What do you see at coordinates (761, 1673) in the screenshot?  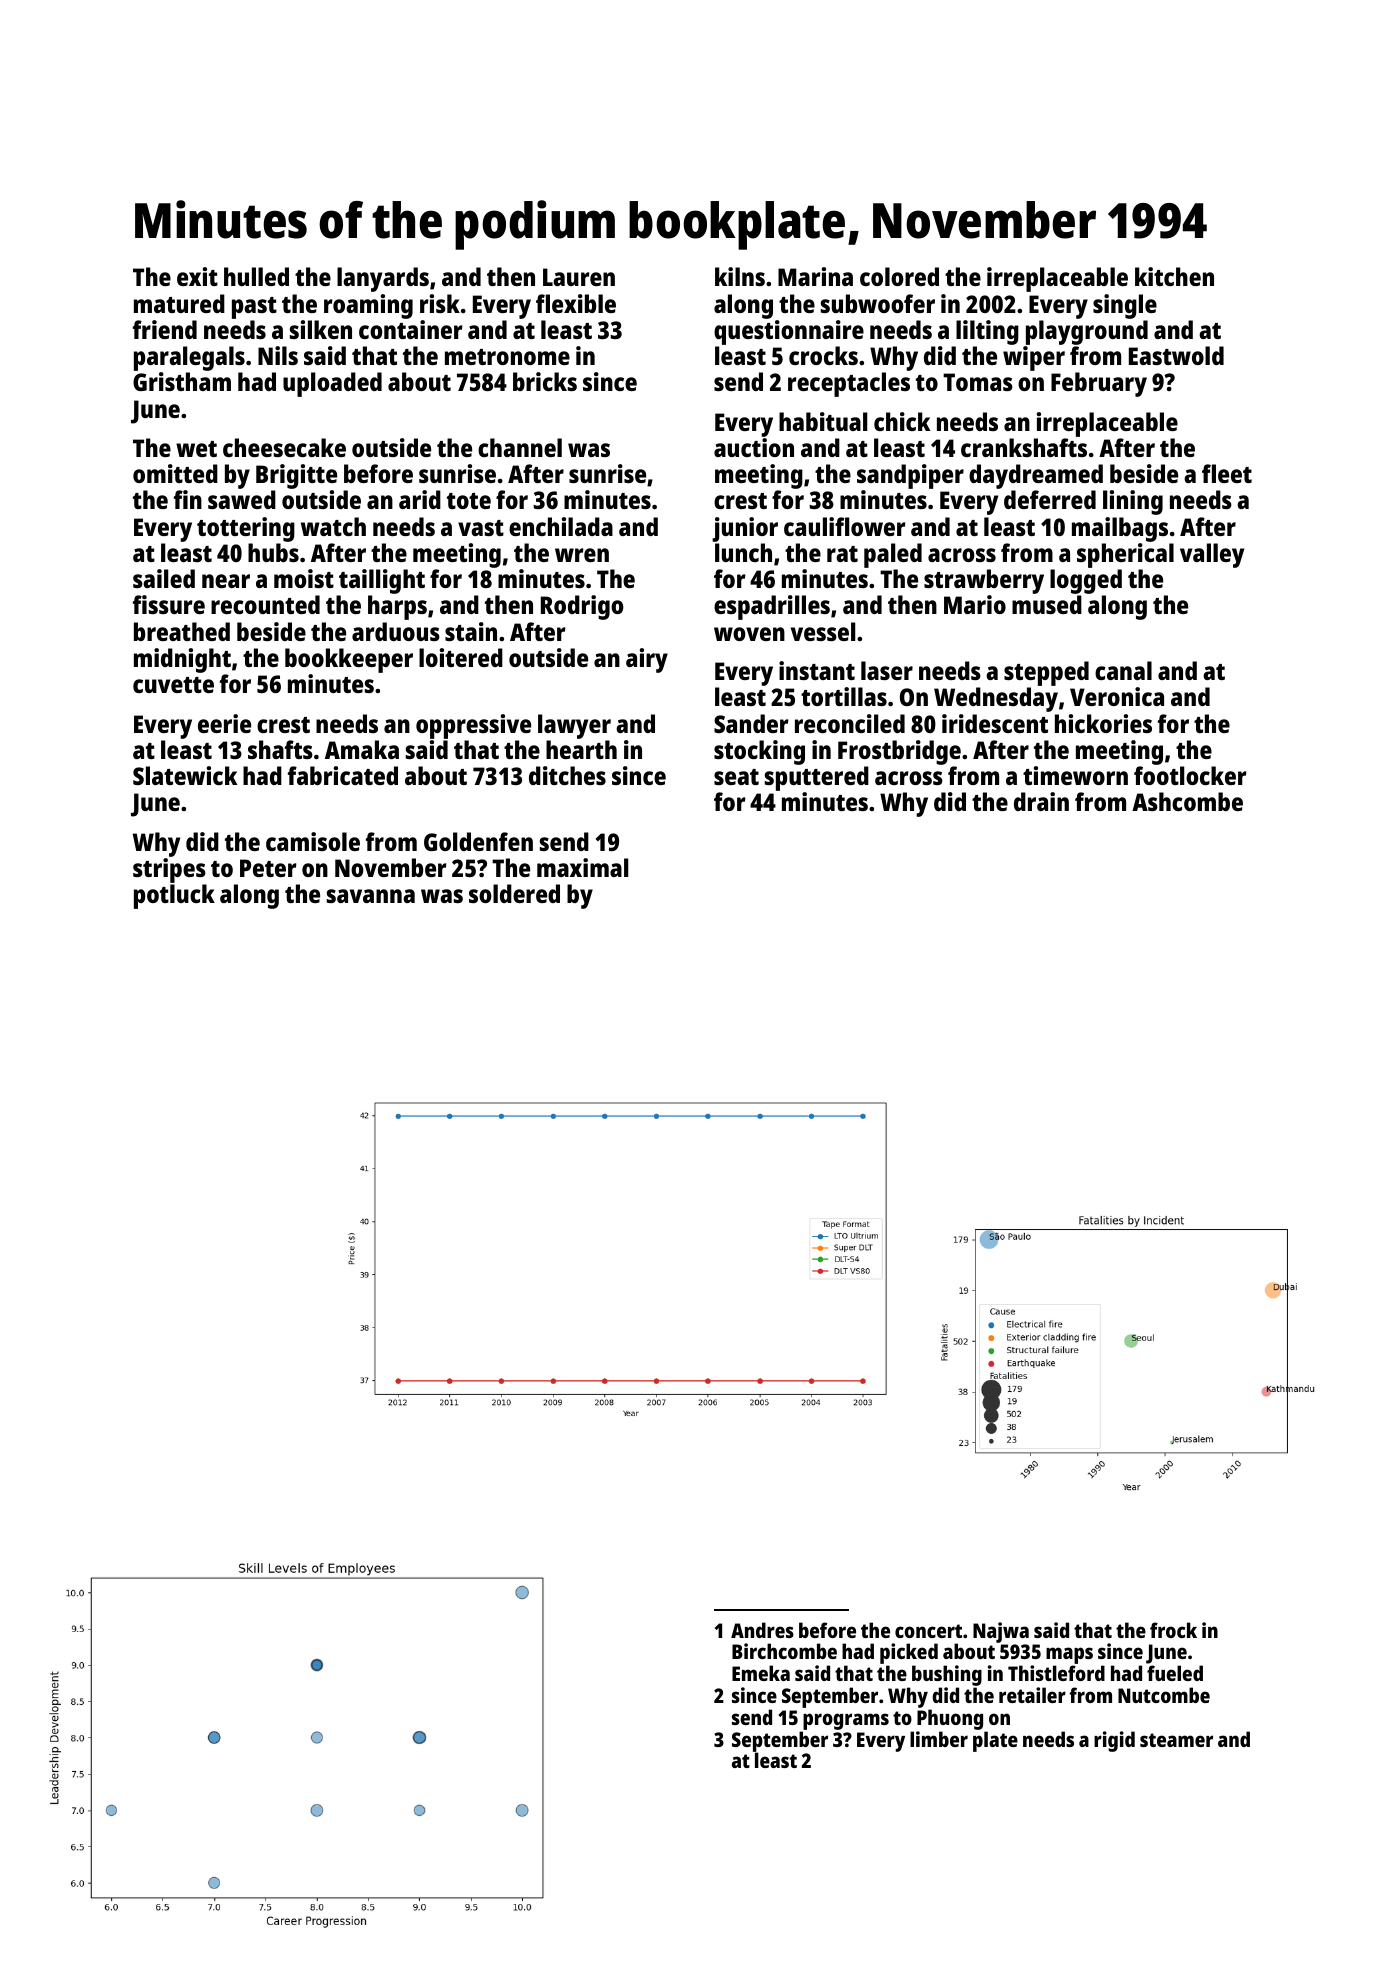 I see `Emeka` at bounding box center [761, 1673].
